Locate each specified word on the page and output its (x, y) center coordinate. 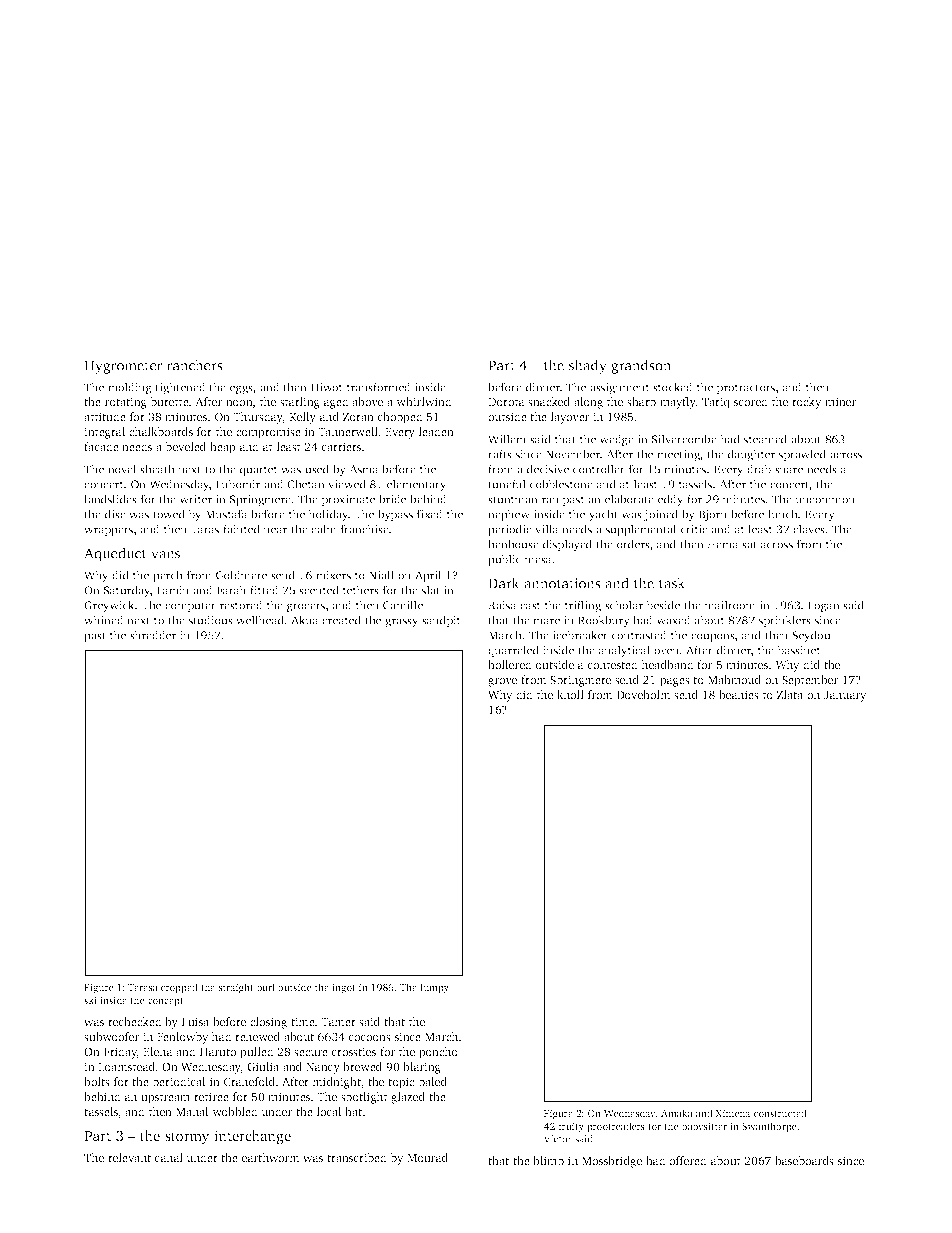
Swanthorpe (769, 1127)
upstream (165, 1098)
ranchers (195, 365)
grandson (641, 366)
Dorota (506, 402)
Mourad (427, 1157)
